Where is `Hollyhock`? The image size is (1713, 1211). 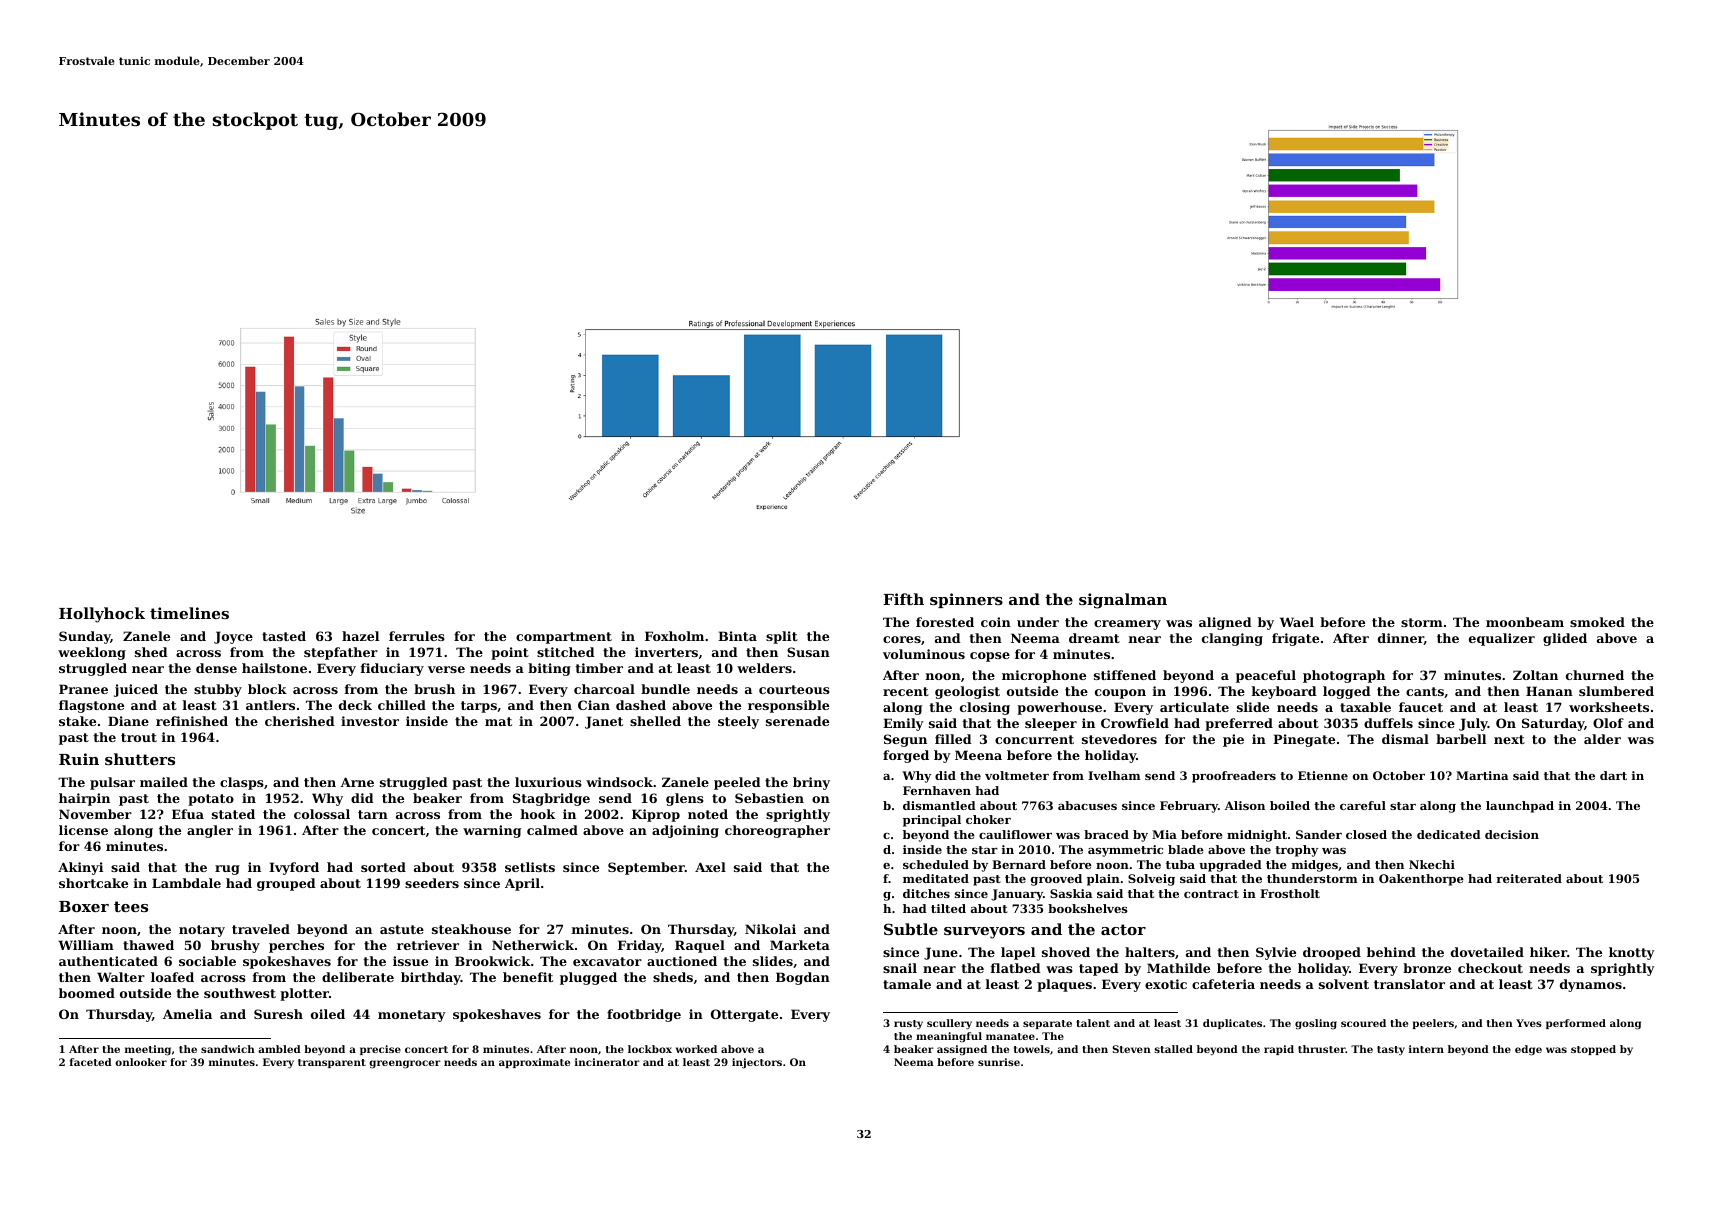
Hollyhock is located at coordinates (102, 615).
